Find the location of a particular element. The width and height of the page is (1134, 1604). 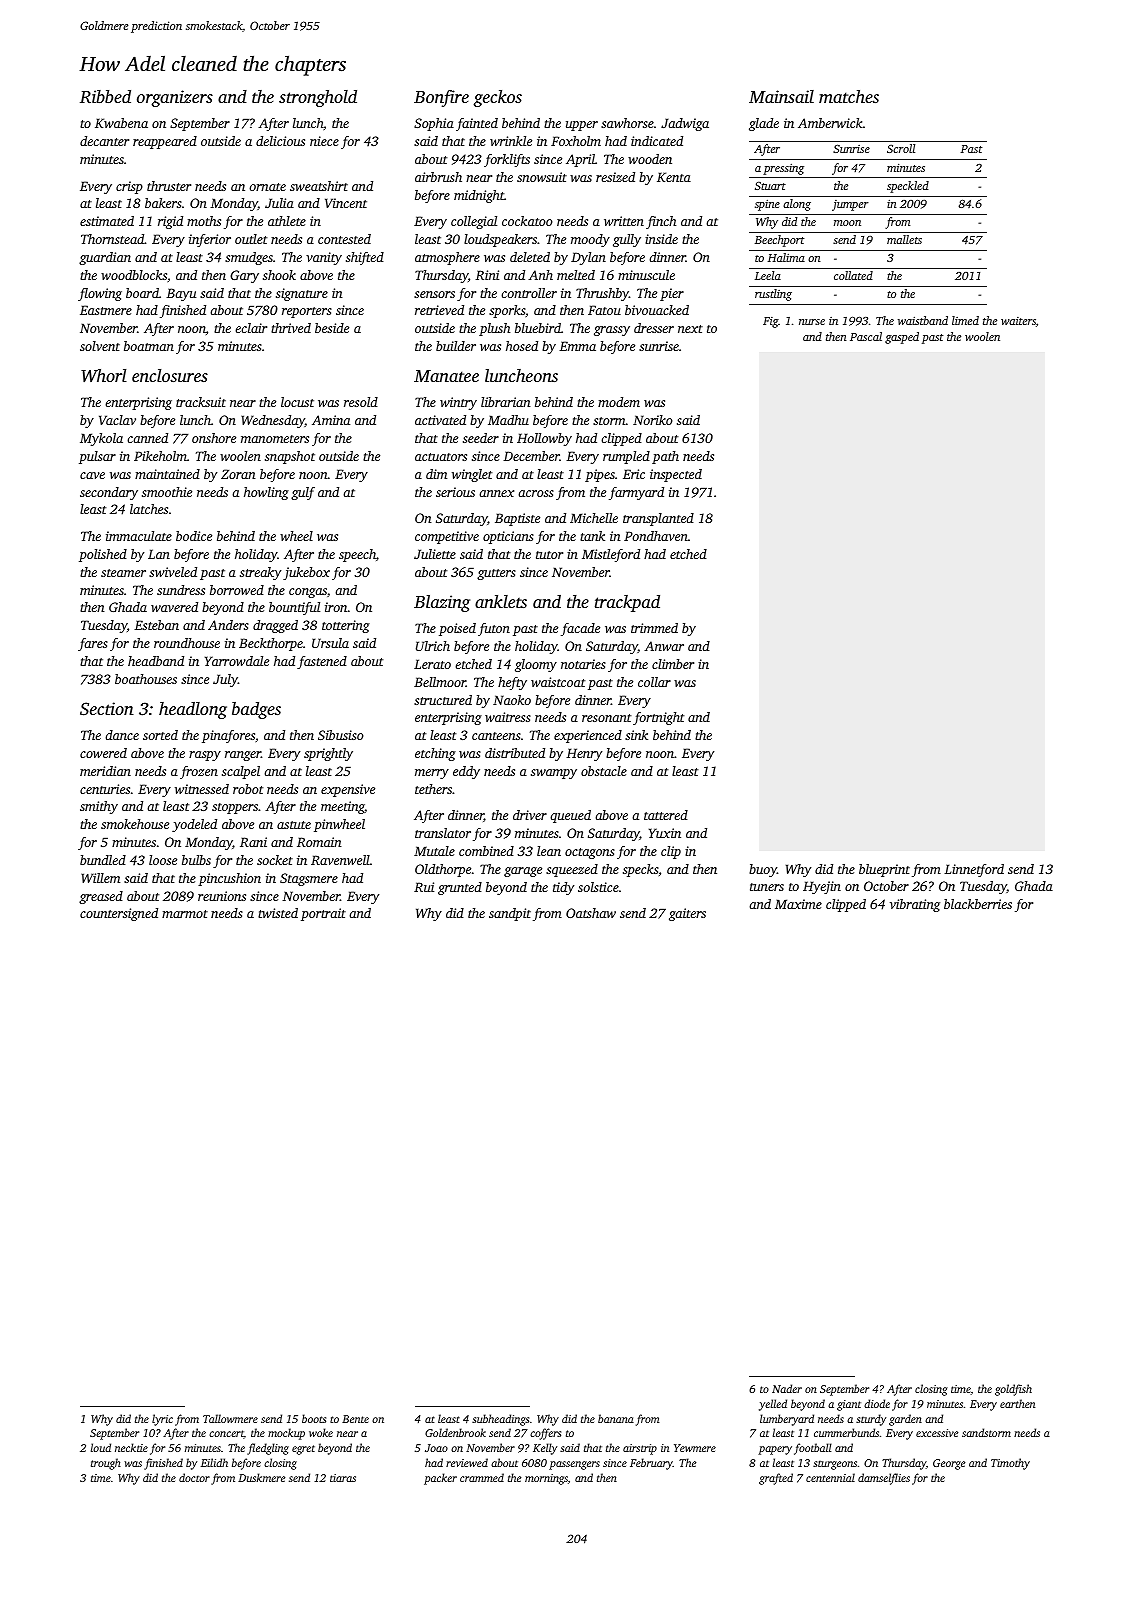

cowered is located at coordinates (103, 753).
